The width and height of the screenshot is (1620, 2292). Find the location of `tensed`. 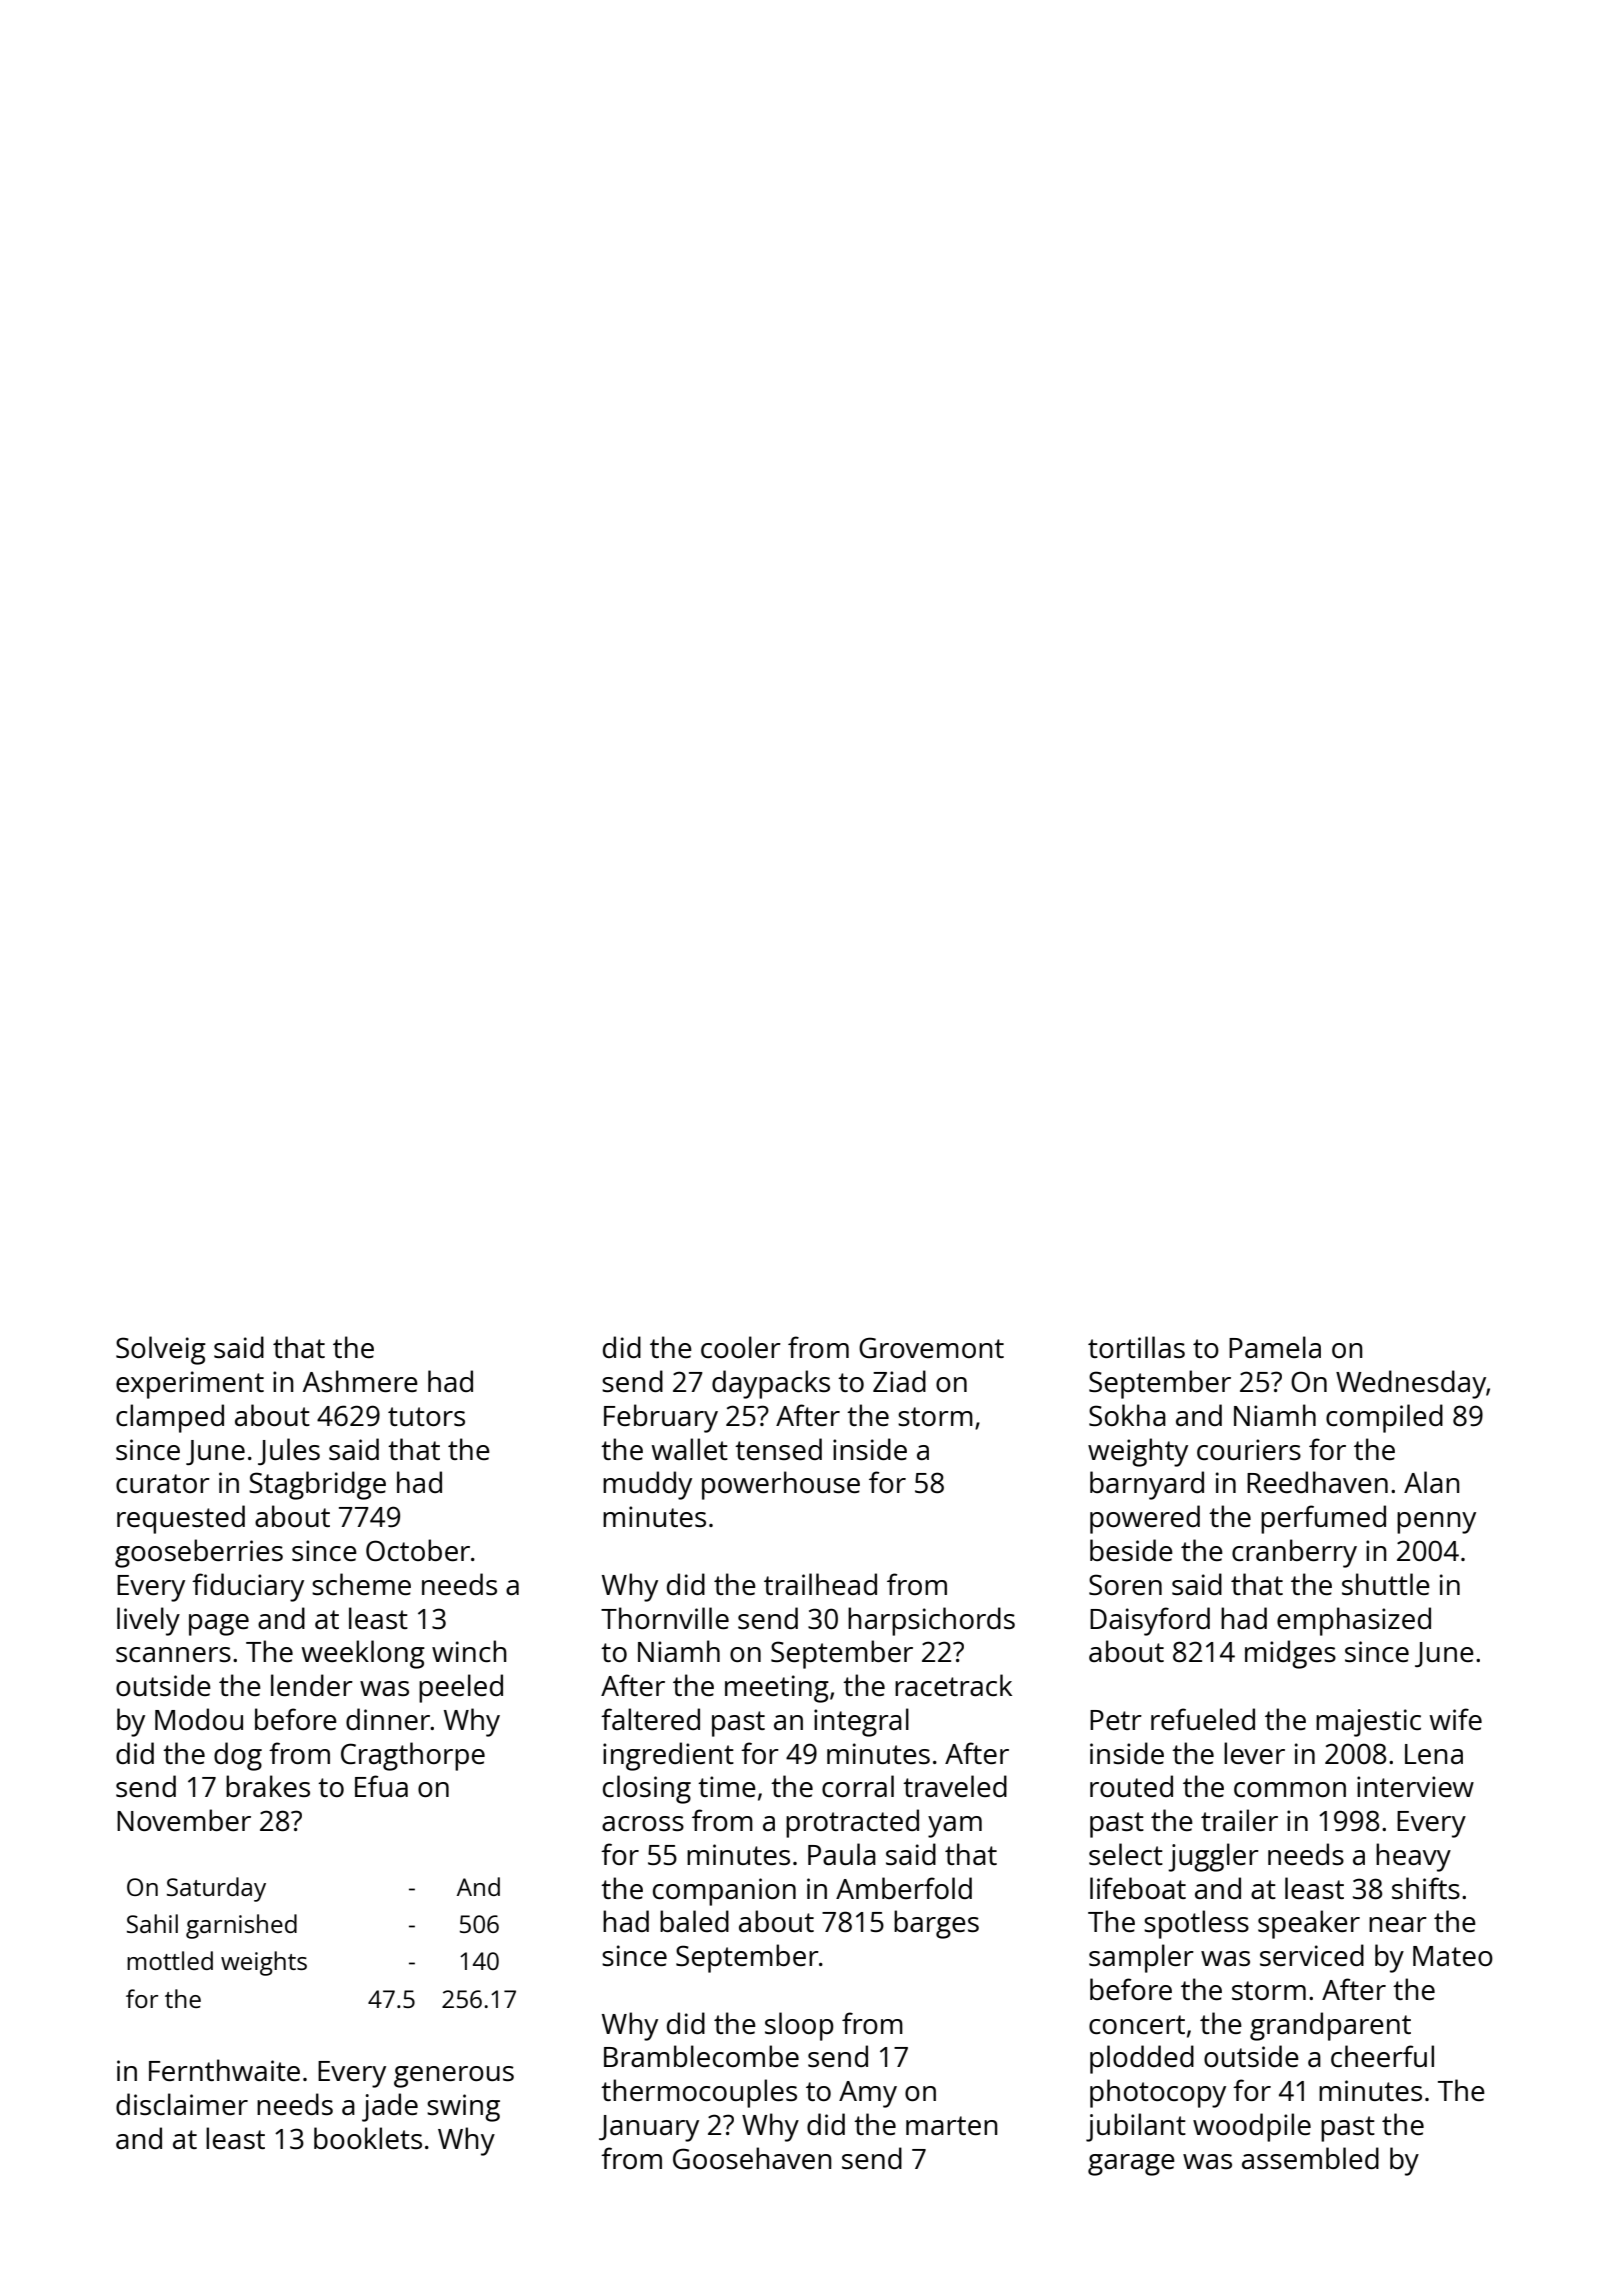

tensed is located at coordinates (778, 1449).
